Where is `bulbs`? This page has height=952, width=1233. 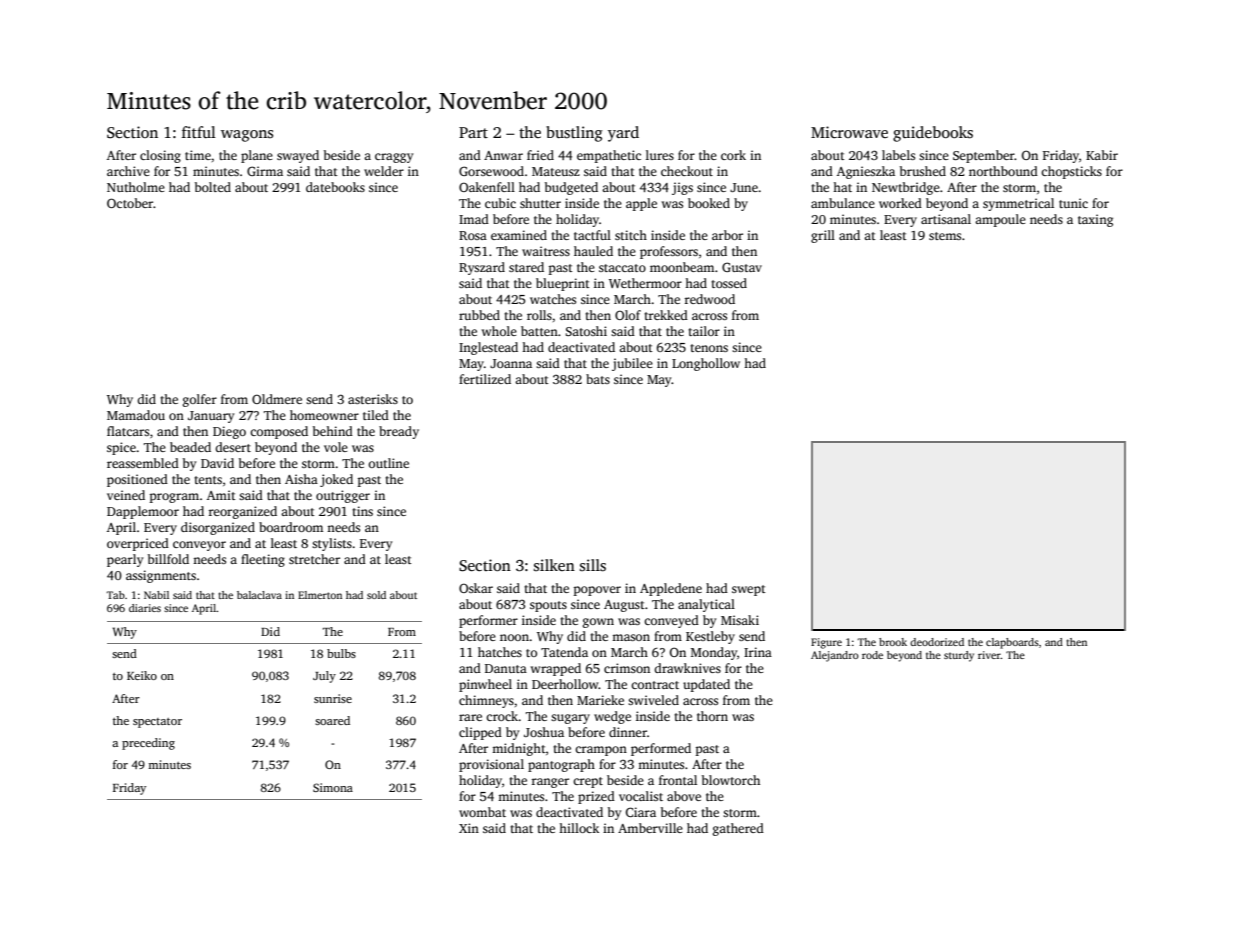
bulbs is located at coordinates (341, 653).
